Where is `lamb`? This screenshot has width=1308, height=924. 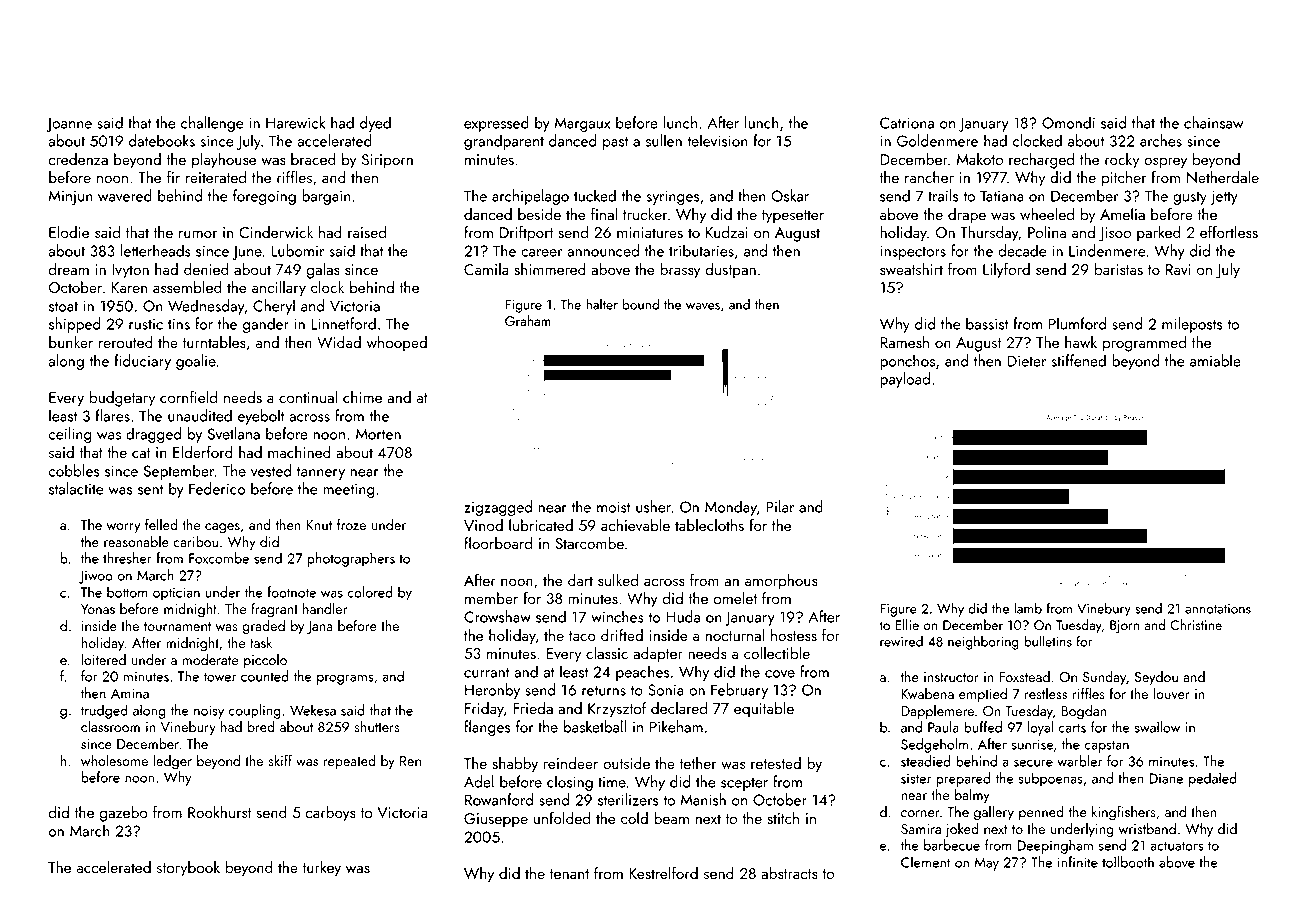 lamb is located at coordinates (1028, 608).
